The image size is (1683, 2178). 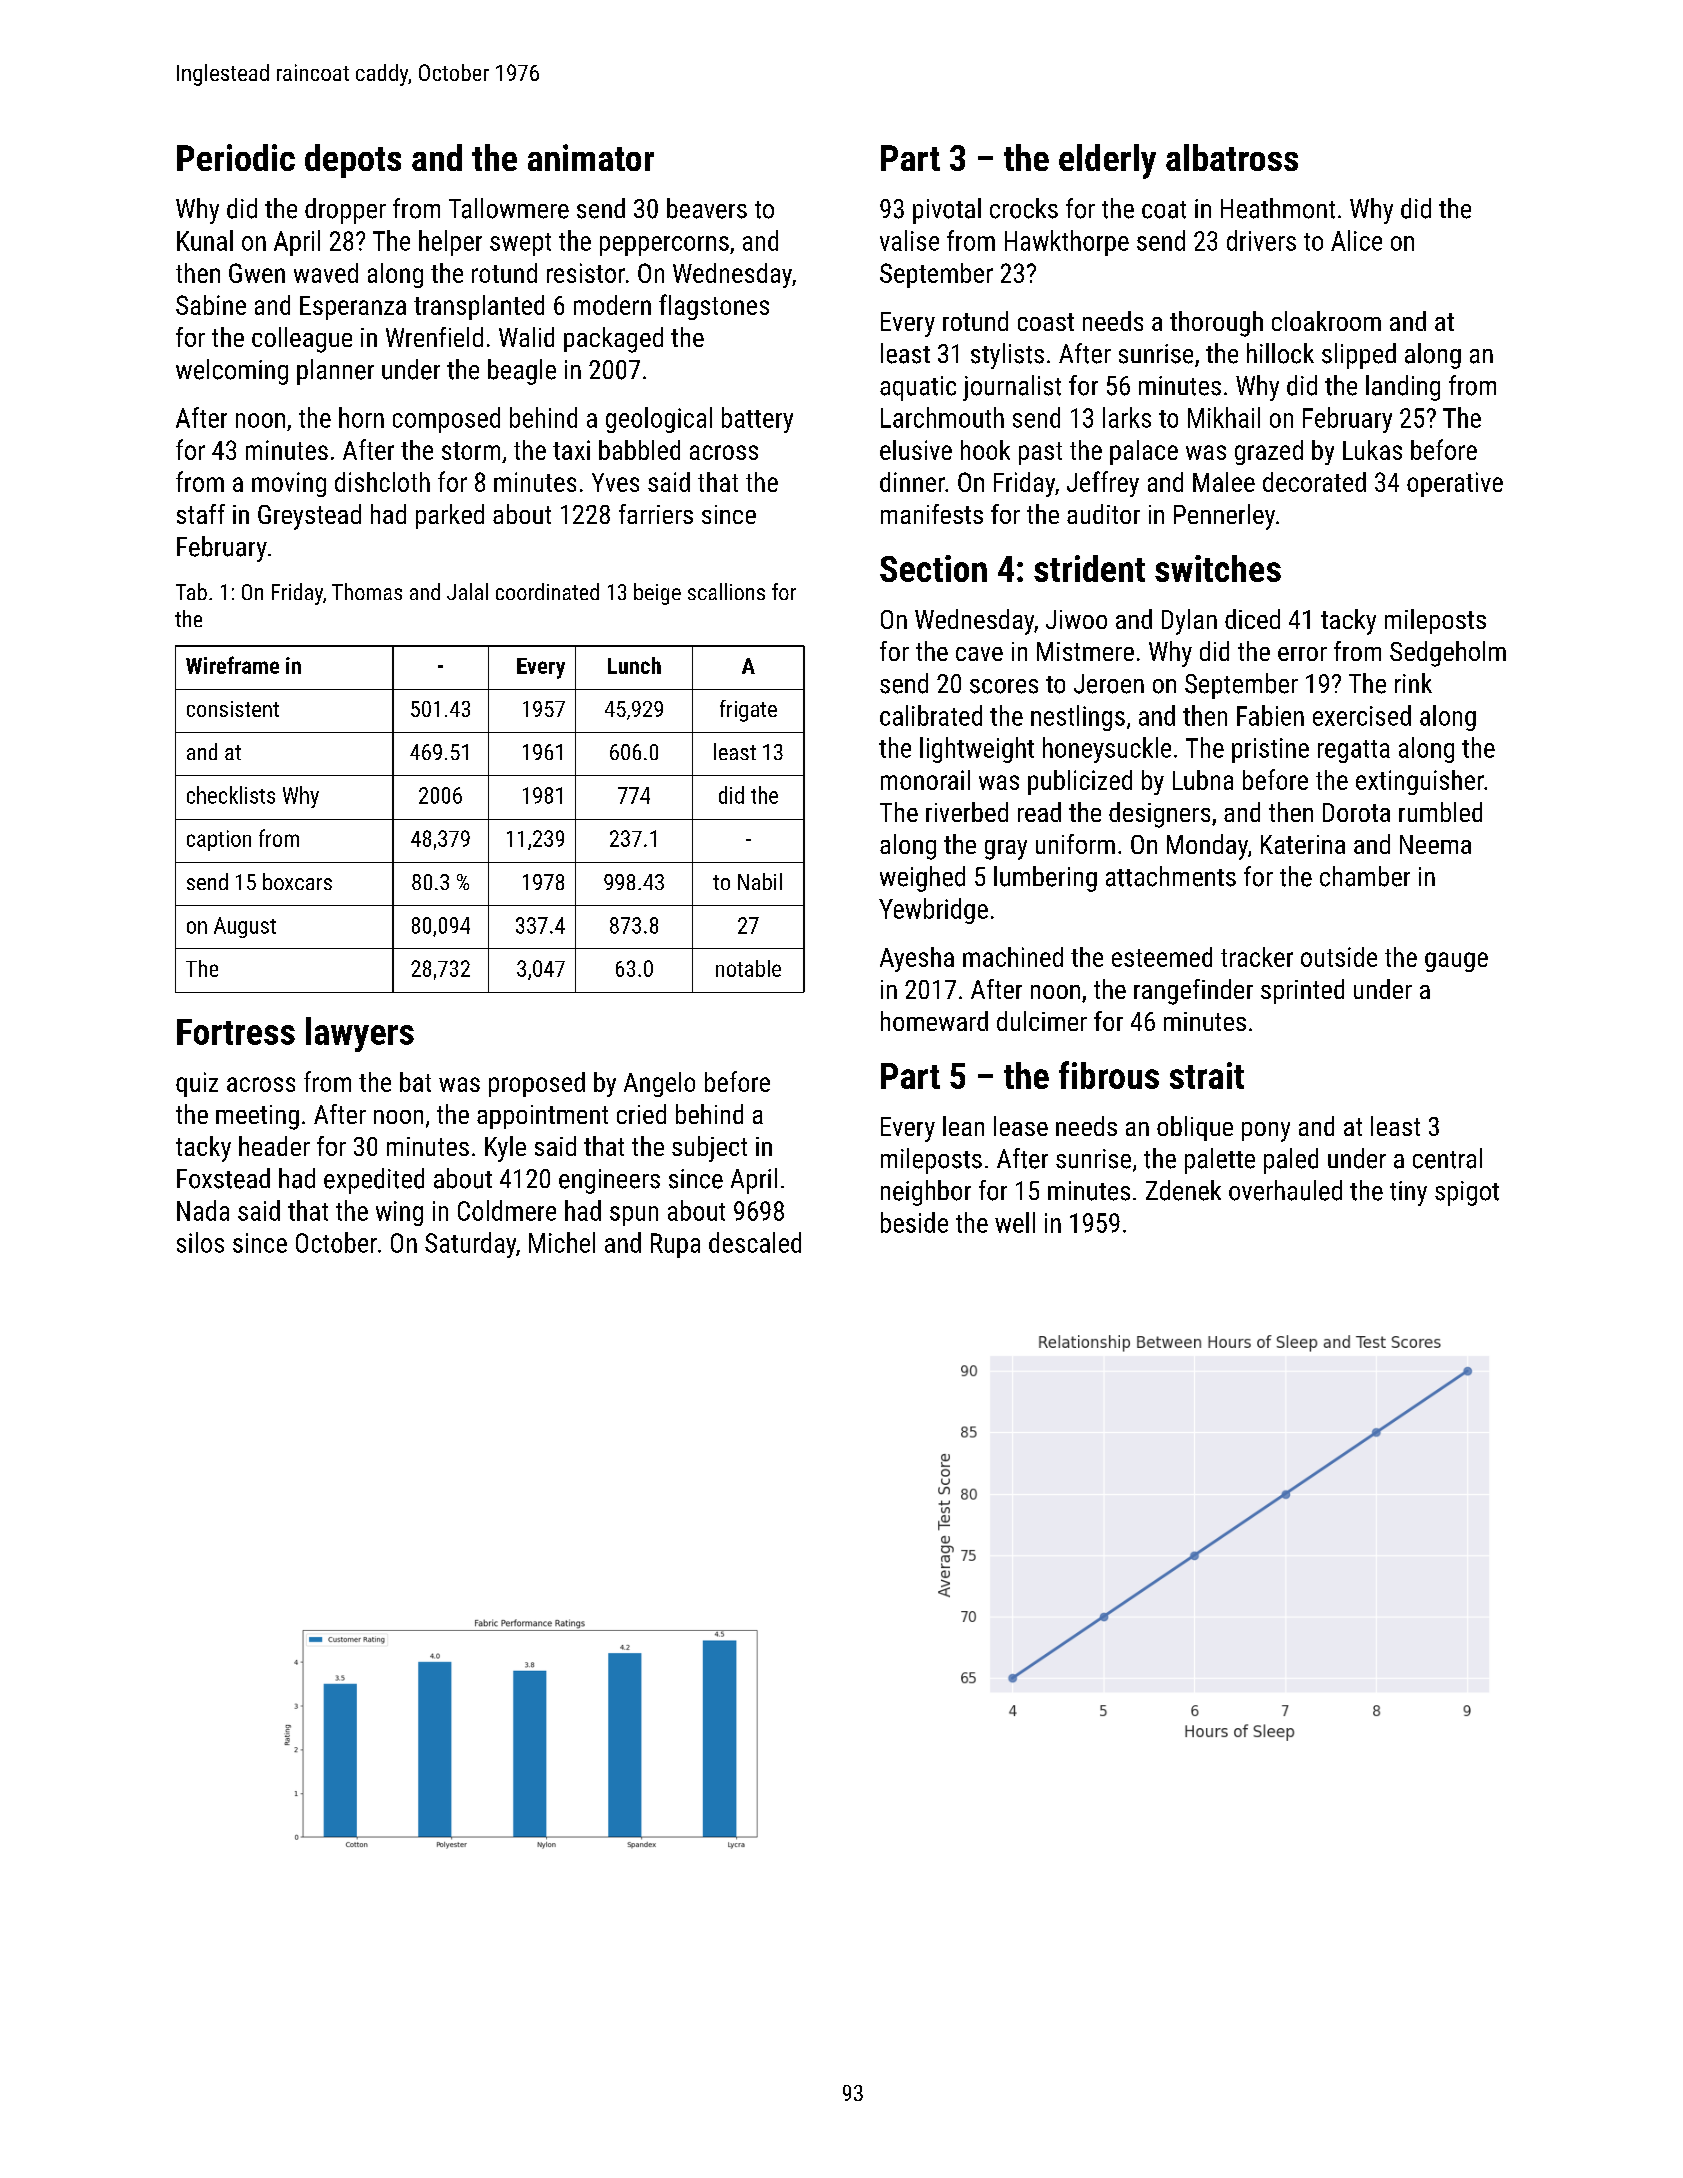 I want to click on Periodic, so click(x=236, y=157).
